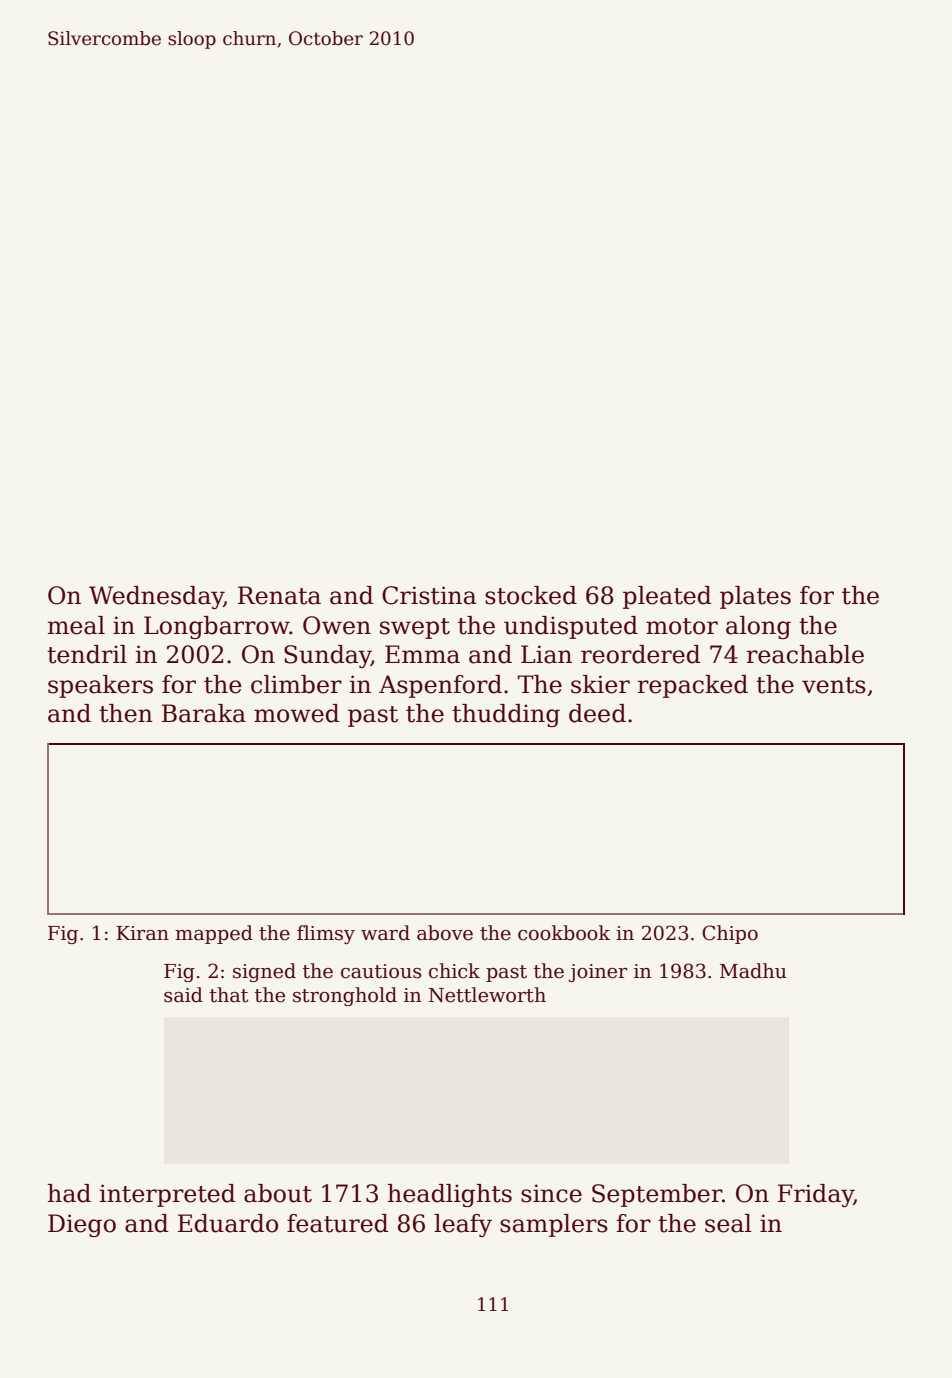 This document has height=1378, width=952. What do you see at coordinates (753, 971) in the document?
I see `Madhu` at bounding box center [753, 971].
